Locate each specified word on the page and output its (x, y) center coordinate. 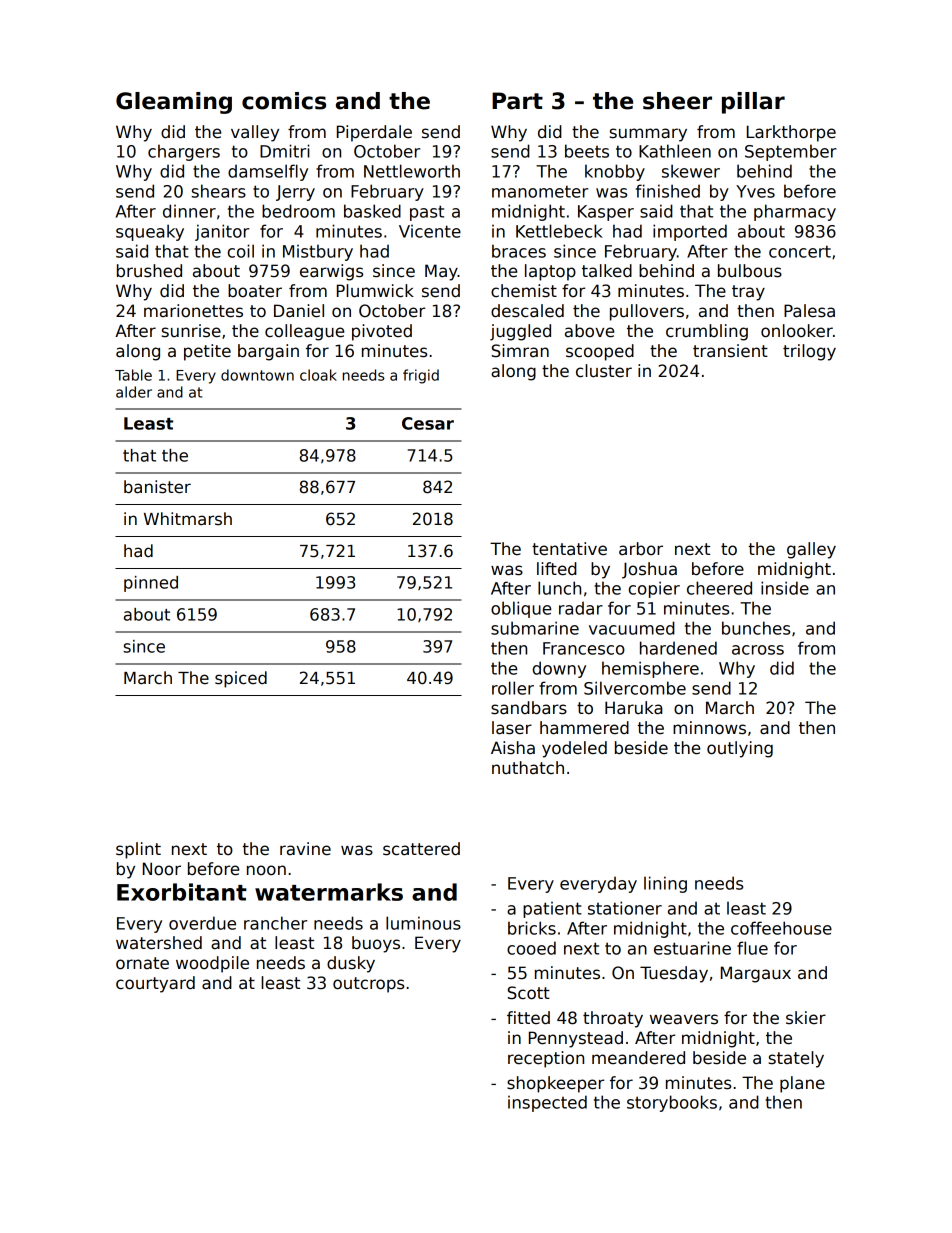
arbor (641, 549)
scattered (421, 849)
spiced (241, 679)
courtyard (155, 984)
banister (157, 487)
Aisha (513, 748)
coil (241, 251)
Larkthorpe (791, 133)
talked (607, 271)
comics (284, 101)
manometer (540, 191)
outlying (740, 749)
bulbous (750, 271)
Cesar (428, 423)
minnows (709, 728)
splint (138, 850)
